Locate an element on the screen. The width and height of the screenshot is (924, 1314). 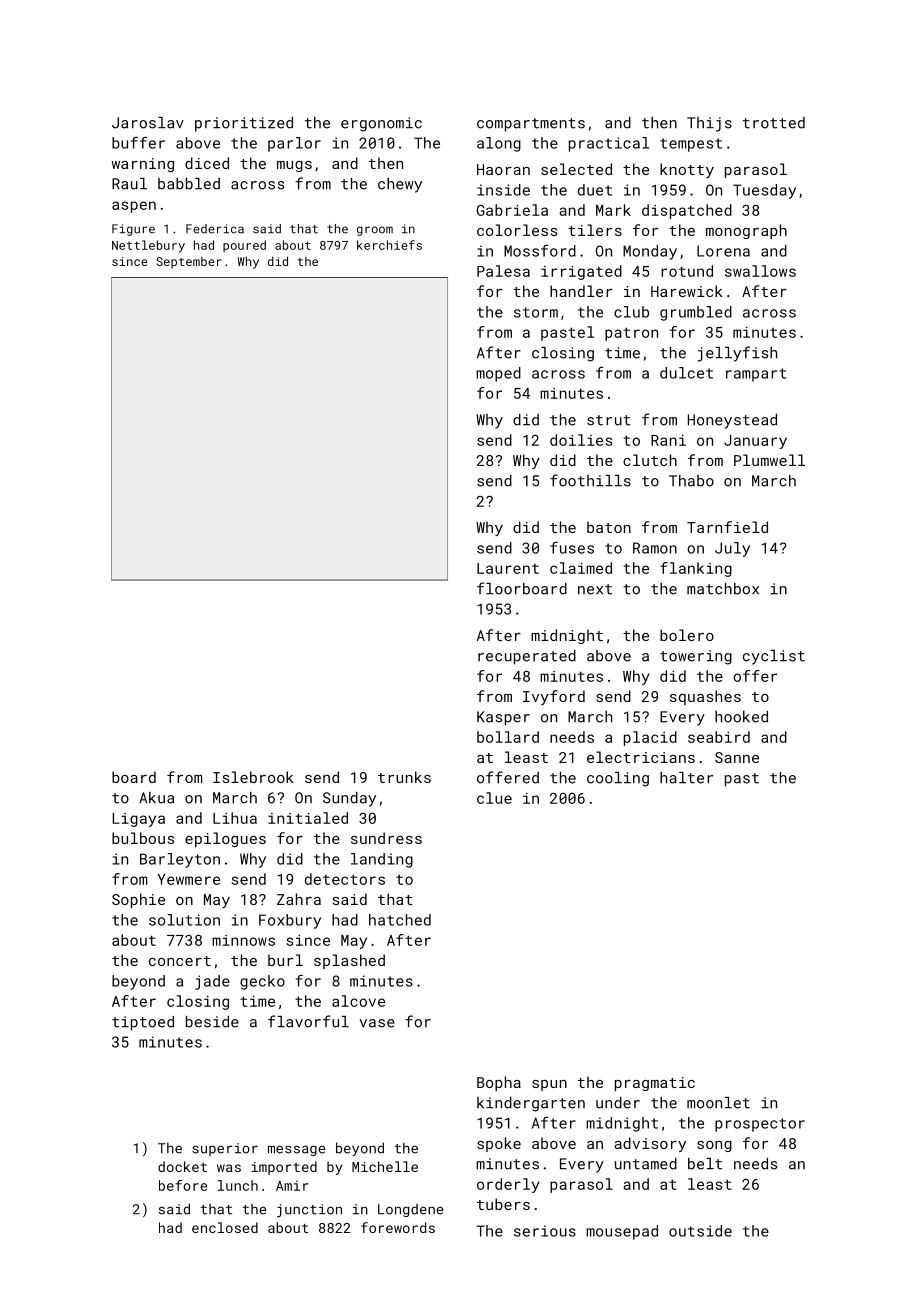
Jaroslav is located at coordinates (148, 123).
